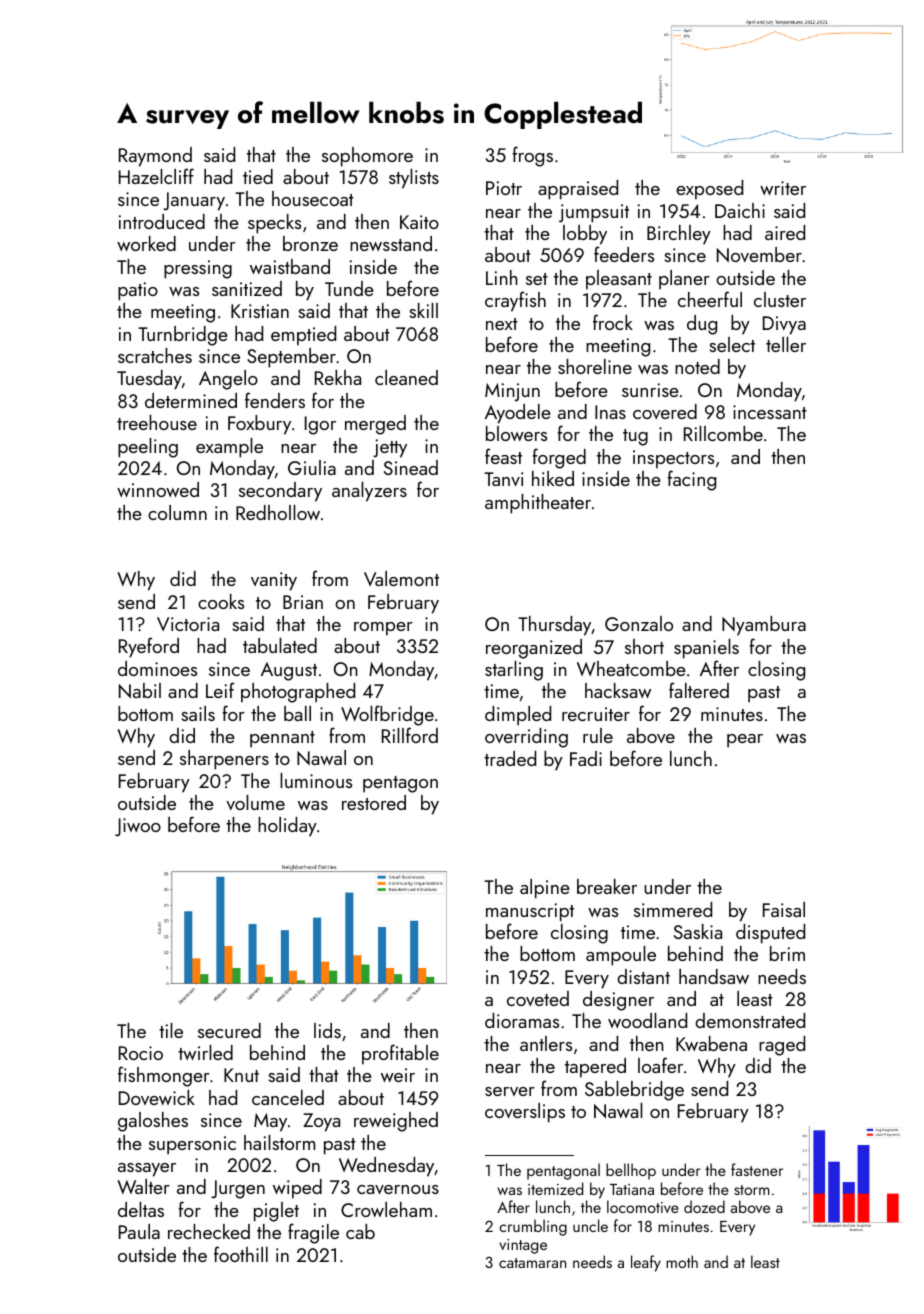 Image resolution: width=924 pixels, height=1314 pixels. Describe the element at coordinates (156, 176) in the image. I see `Hazelcliff` at that location.
